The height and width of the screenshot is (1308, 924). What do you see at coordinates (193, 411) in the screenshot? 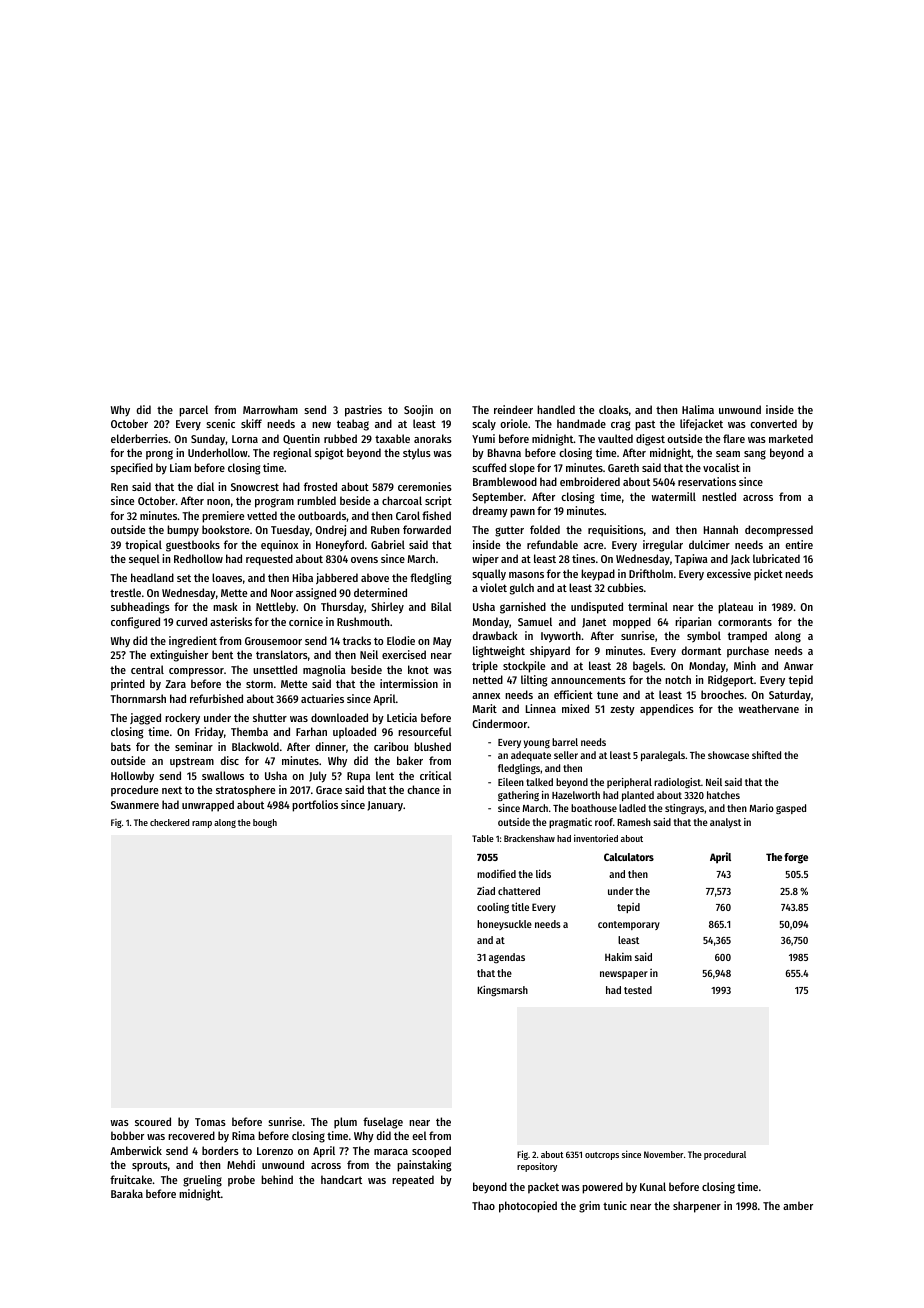
I see `parcel` at bounding box center [193, 411].
